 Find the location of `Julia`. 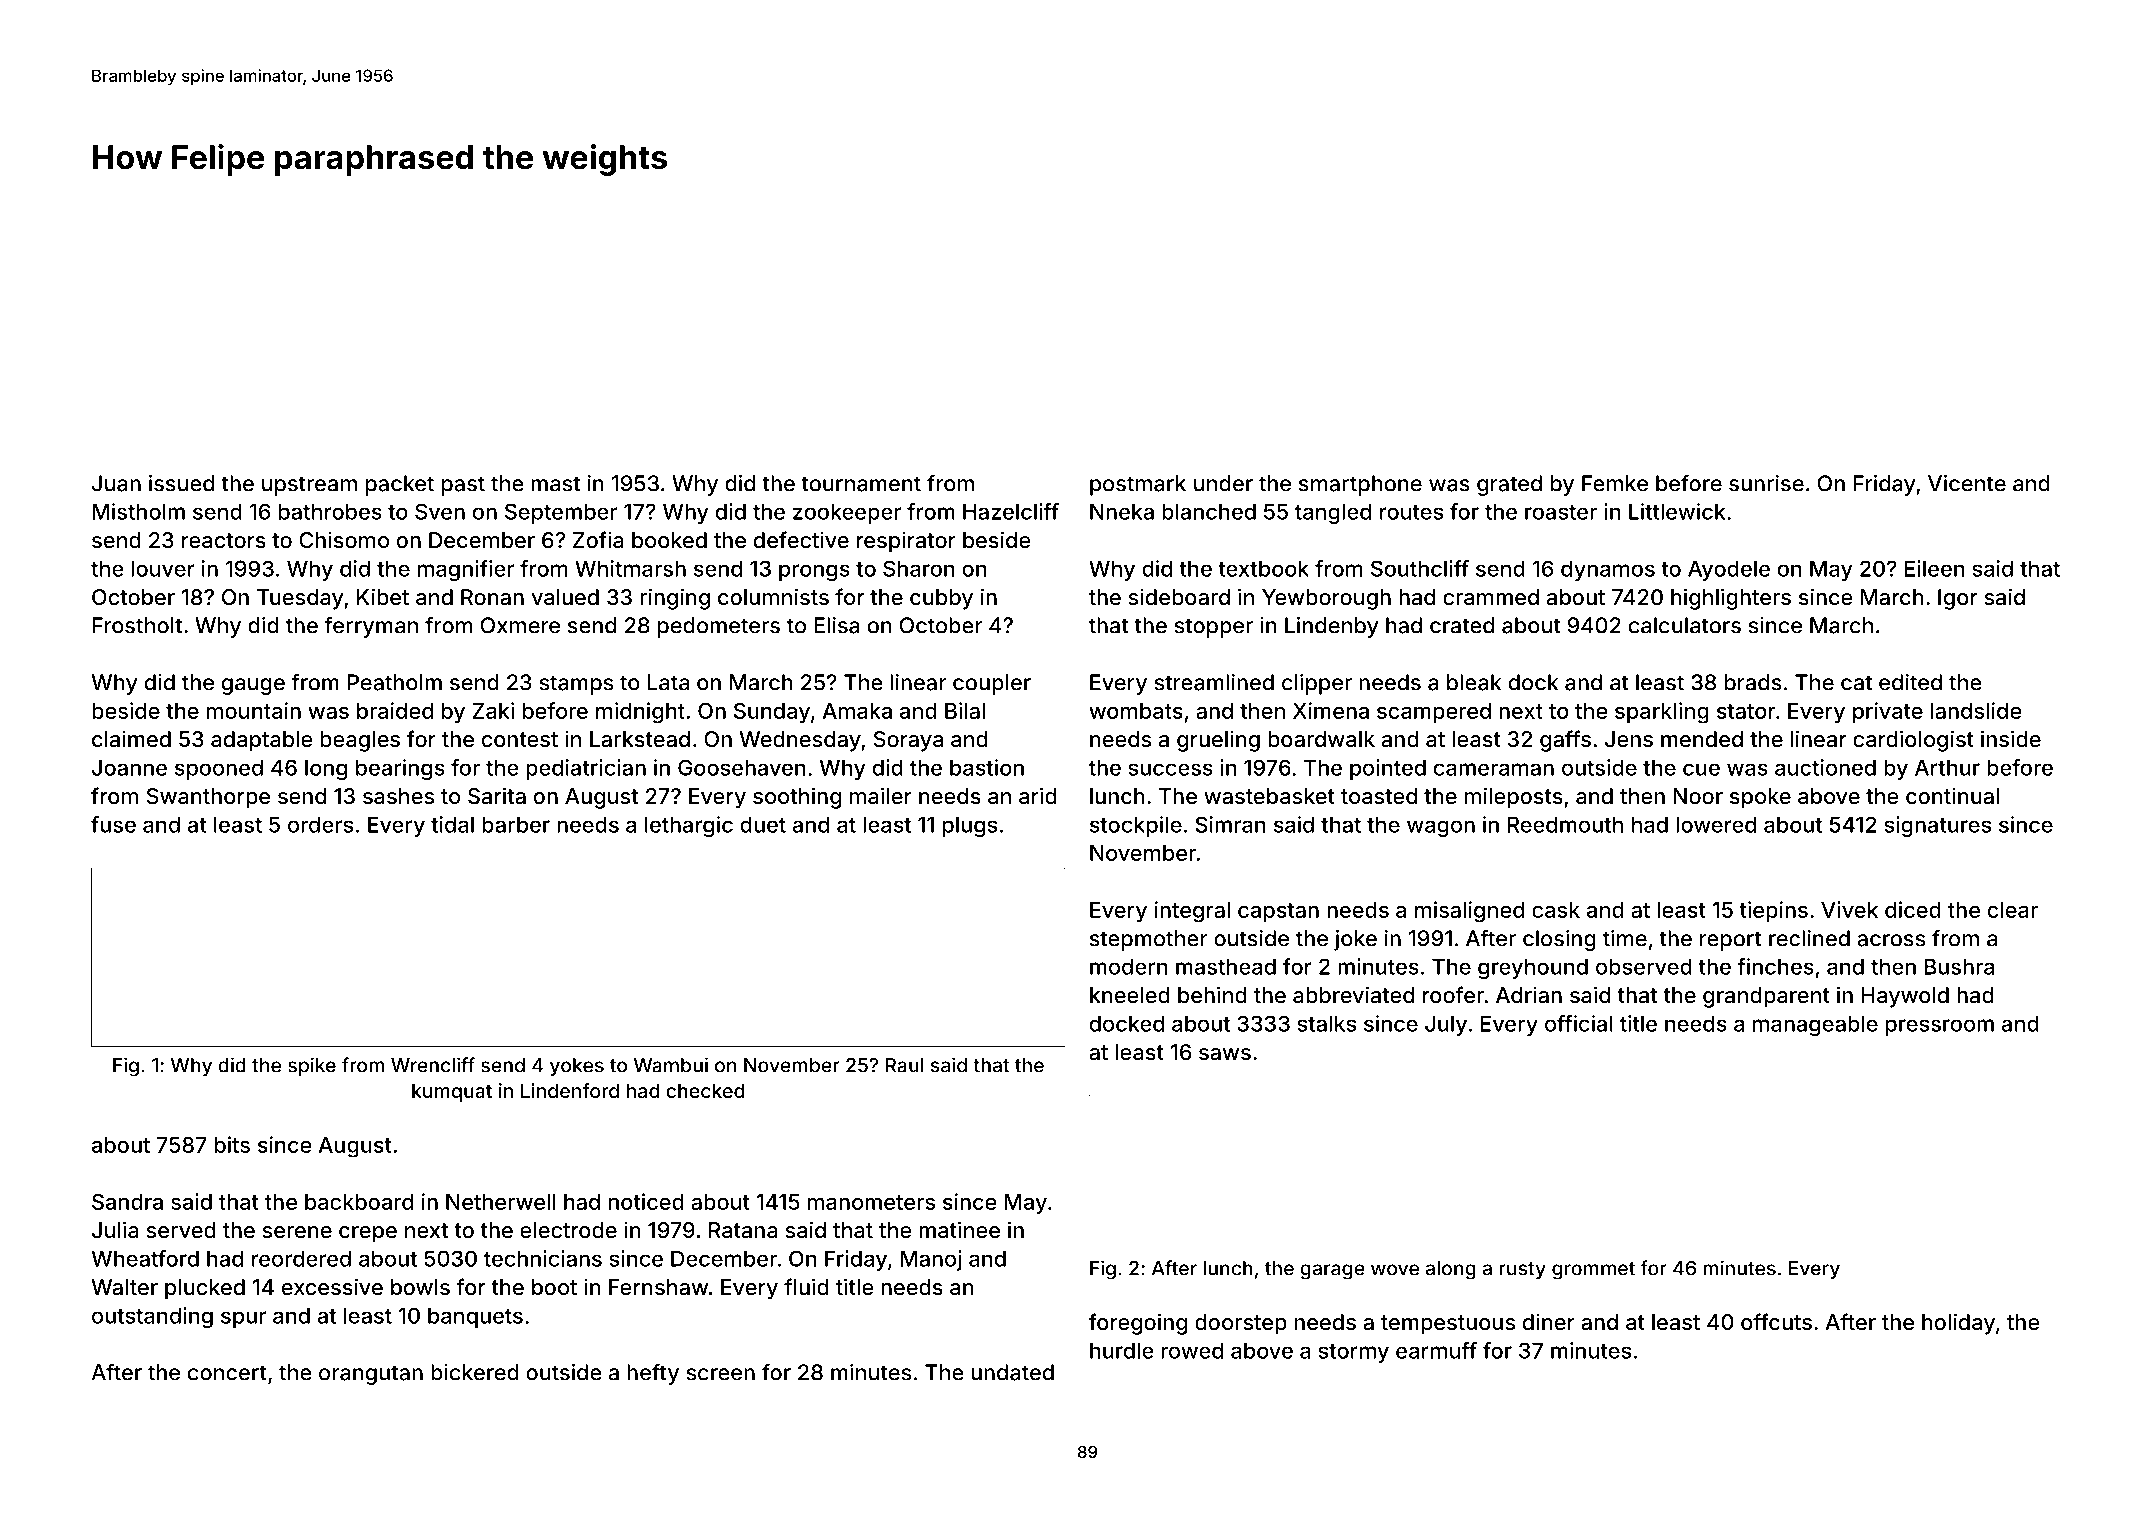

Julia is located at coordinates (115, 1230).
